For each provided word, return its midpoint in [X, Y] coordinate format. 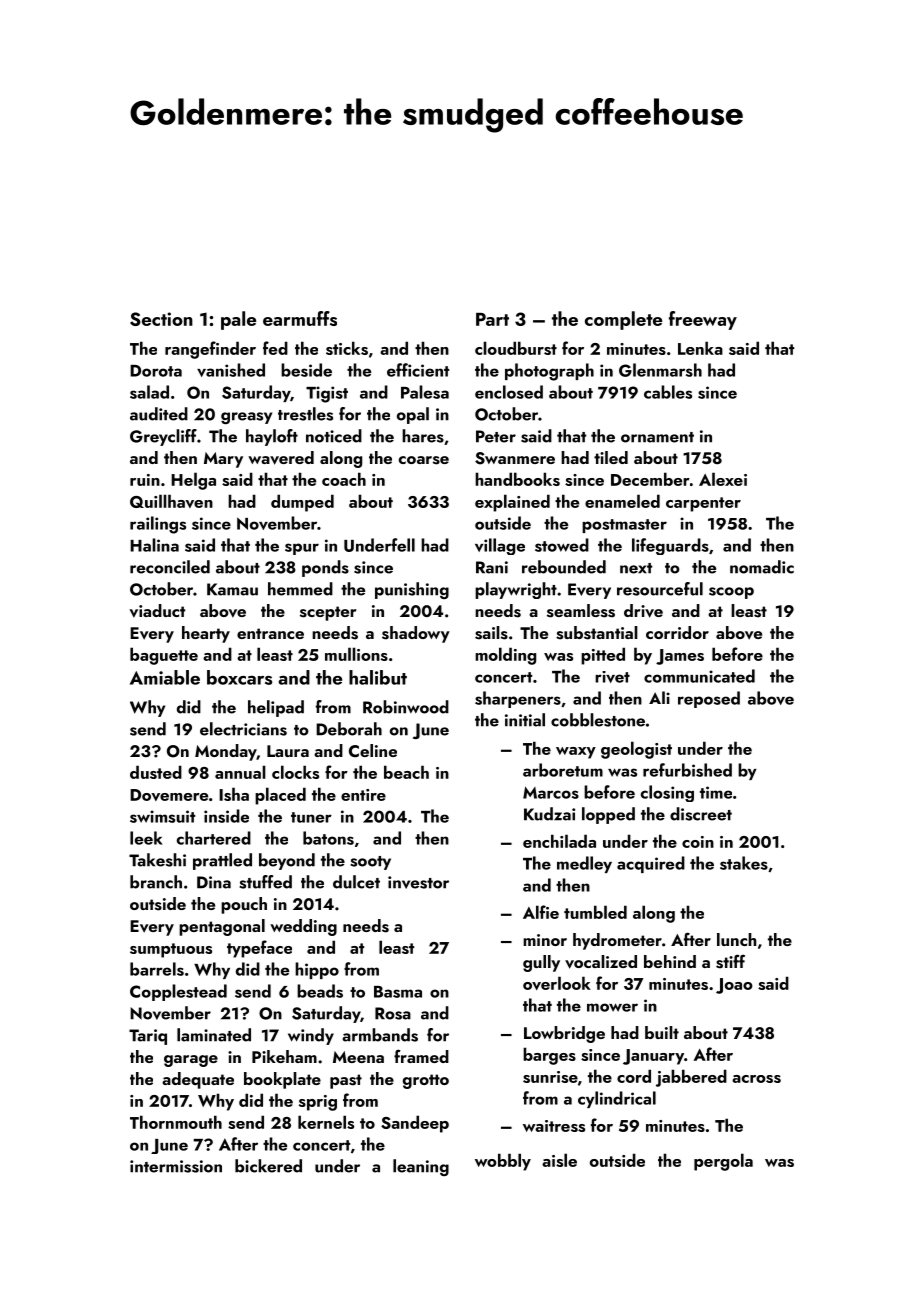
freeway [703, 320]
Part [492, 319]
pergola [723, 1162]
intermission [176, 1166]
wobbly [503, 1162]
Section [161, 319]
